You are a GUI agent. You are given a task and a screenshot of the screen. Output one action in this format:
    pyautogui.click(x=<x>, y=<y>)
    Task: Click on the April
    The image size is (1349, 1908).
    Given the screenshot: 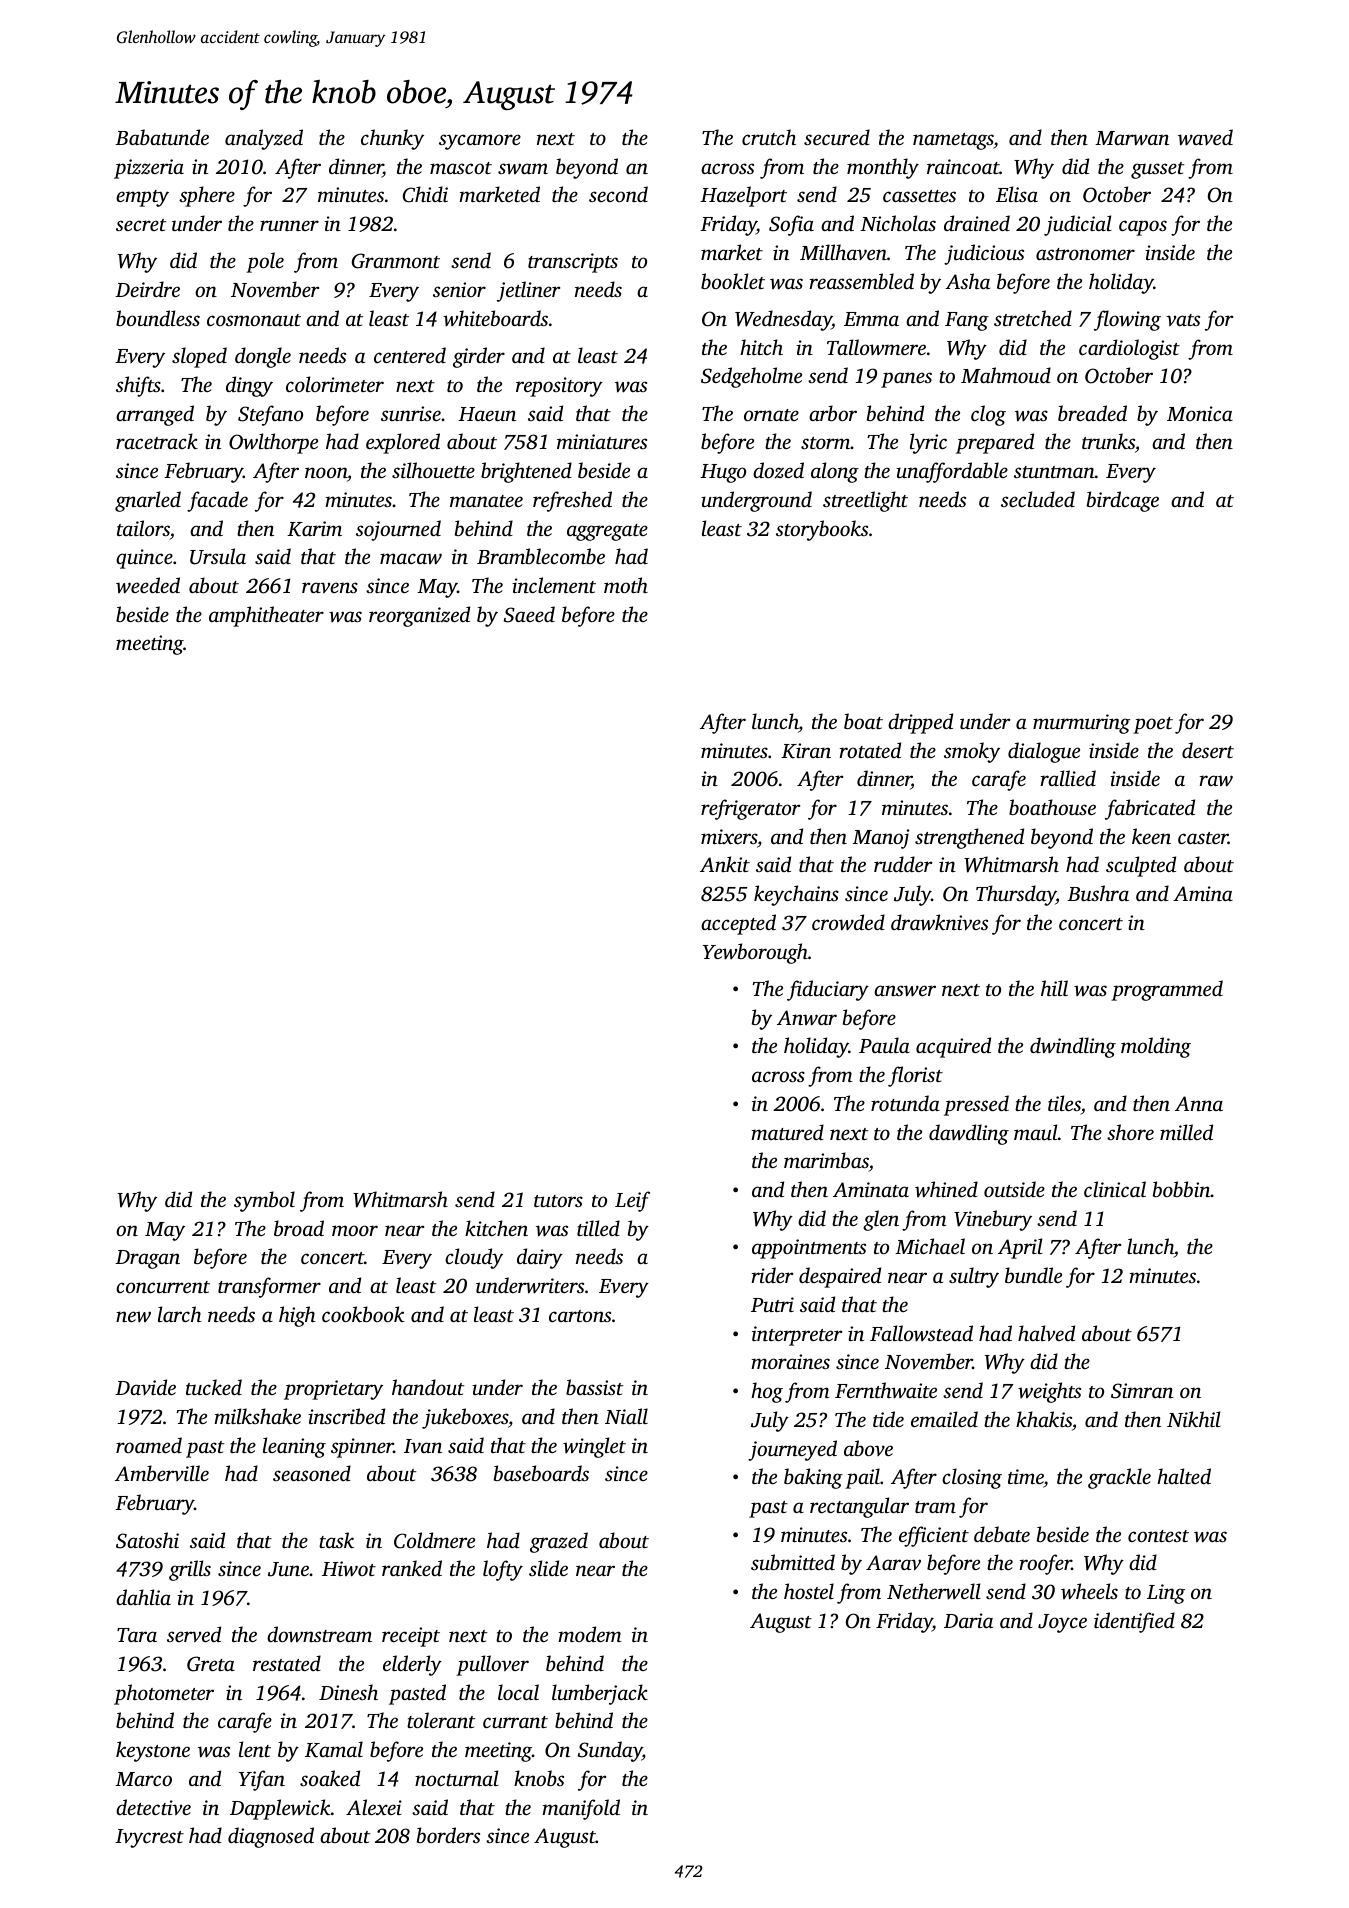 What is the action you would take?
    pyautogui.click(x=1020, y=1248)
